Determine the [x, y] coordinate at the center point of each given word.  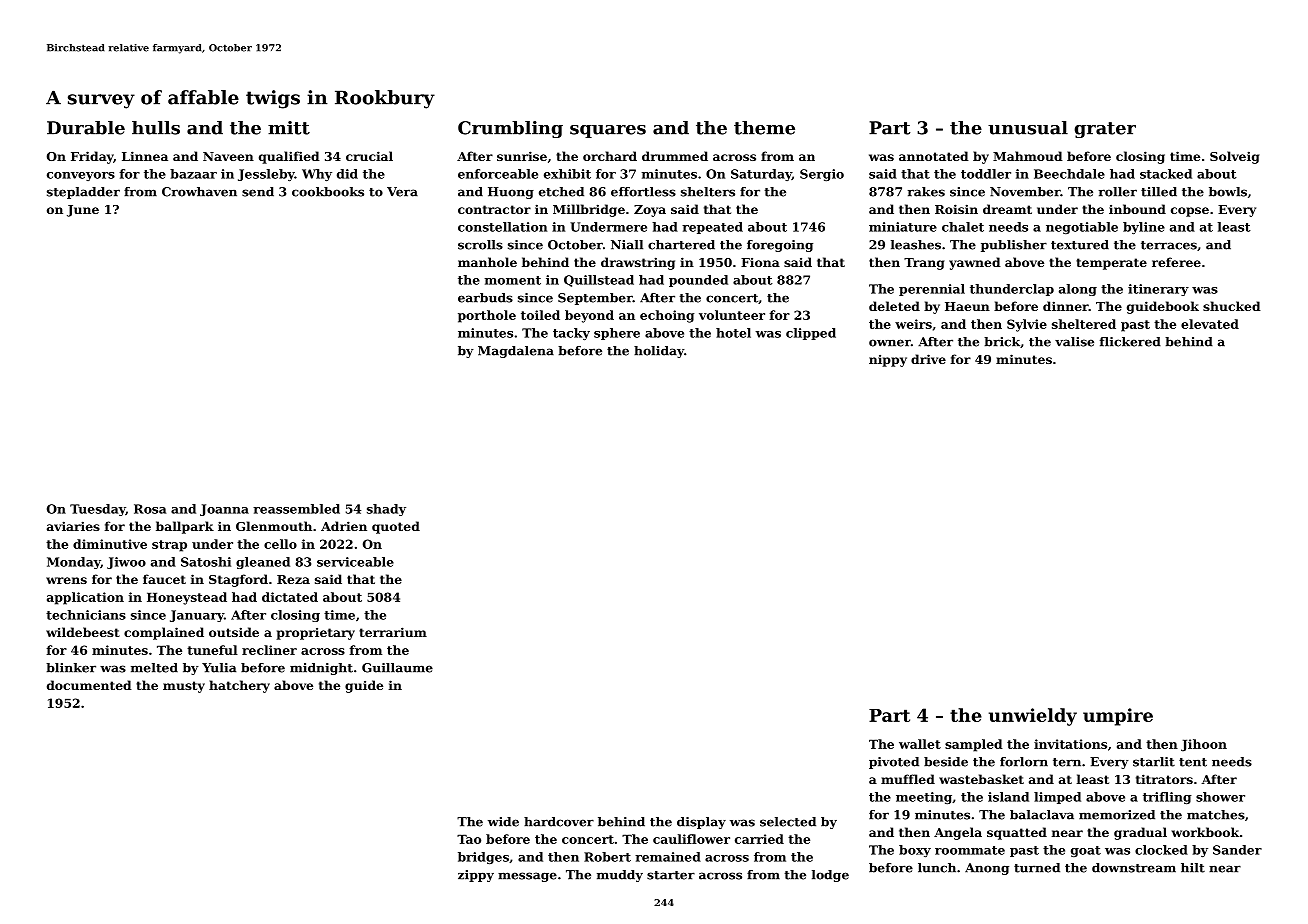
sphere [617, 334]
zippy [476, 876]
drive [928, 359]
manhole [487, 262]
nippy [888, 361]
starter [671, 875]
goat [1086, 851]
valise [1074, 342]
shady [386, 510]
